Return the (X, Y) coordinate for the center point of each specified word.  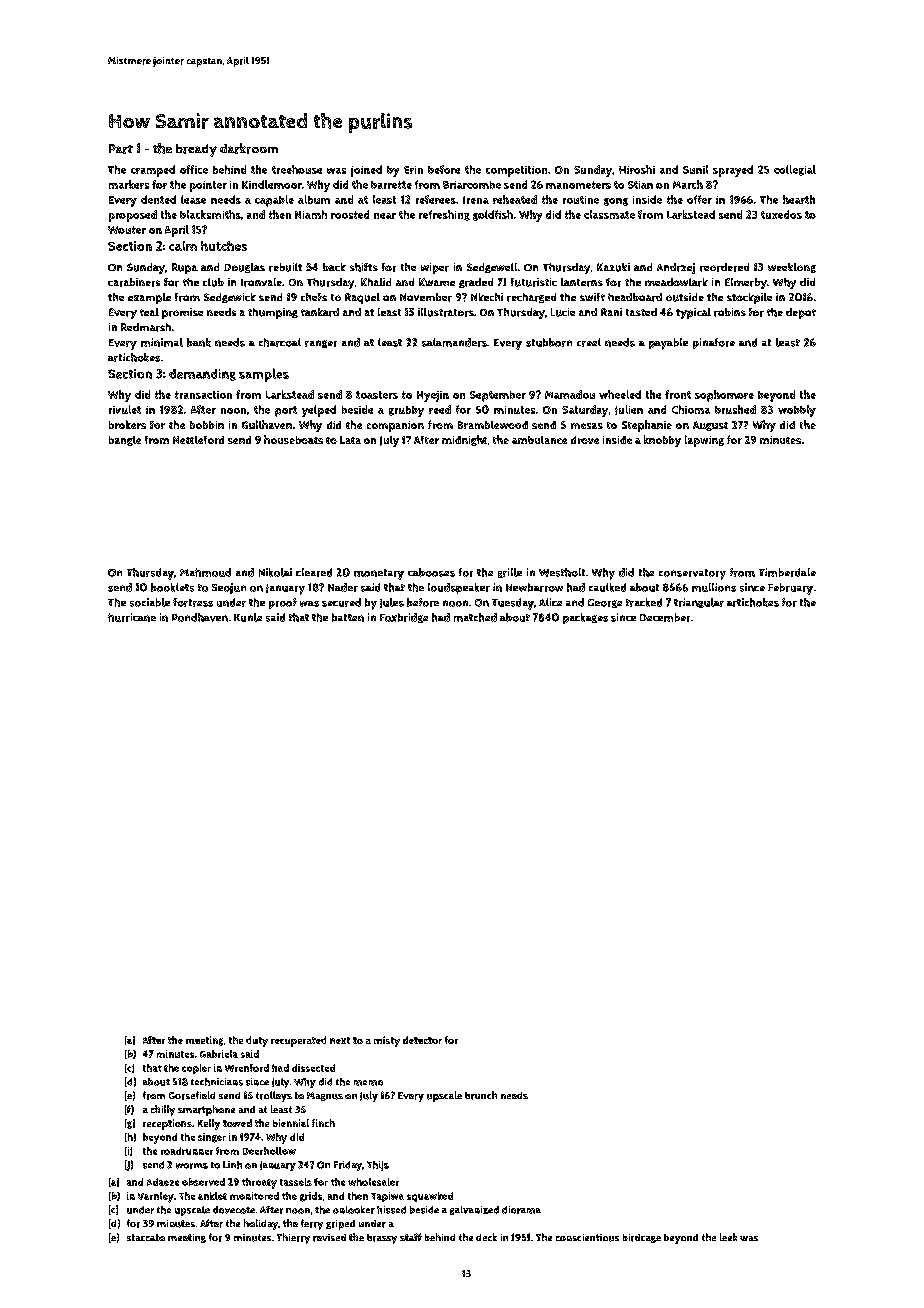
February (790, 589)
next (340, 1040)
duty (257, 1041)
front (678, 394)
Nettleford (198, 440)
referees (436, 199)
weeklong (792, 268)
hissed (391, 1210)
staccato (146, 1237)
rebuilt (285, 267)
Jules (392, 603)
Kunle (248, 617)
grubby (406, 411)
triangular (699, 603)
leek (728, 1237)
